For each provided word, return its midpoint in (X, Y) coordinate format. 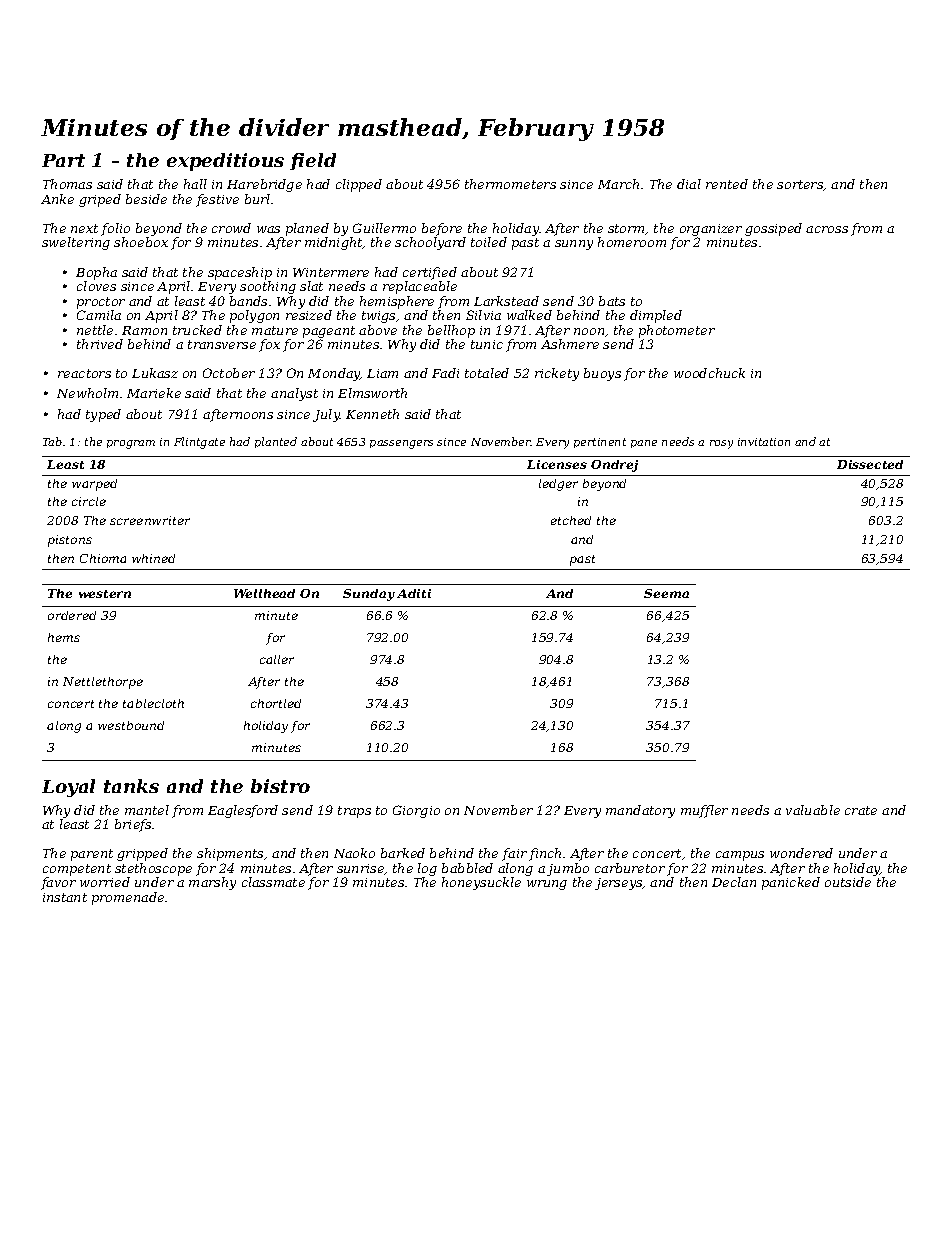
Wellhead (264, 593)
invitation (764, 442)
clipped (359, 185)
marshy (212, 883)
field (313, 161)
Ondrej (614, 466)
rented (727, 184)
